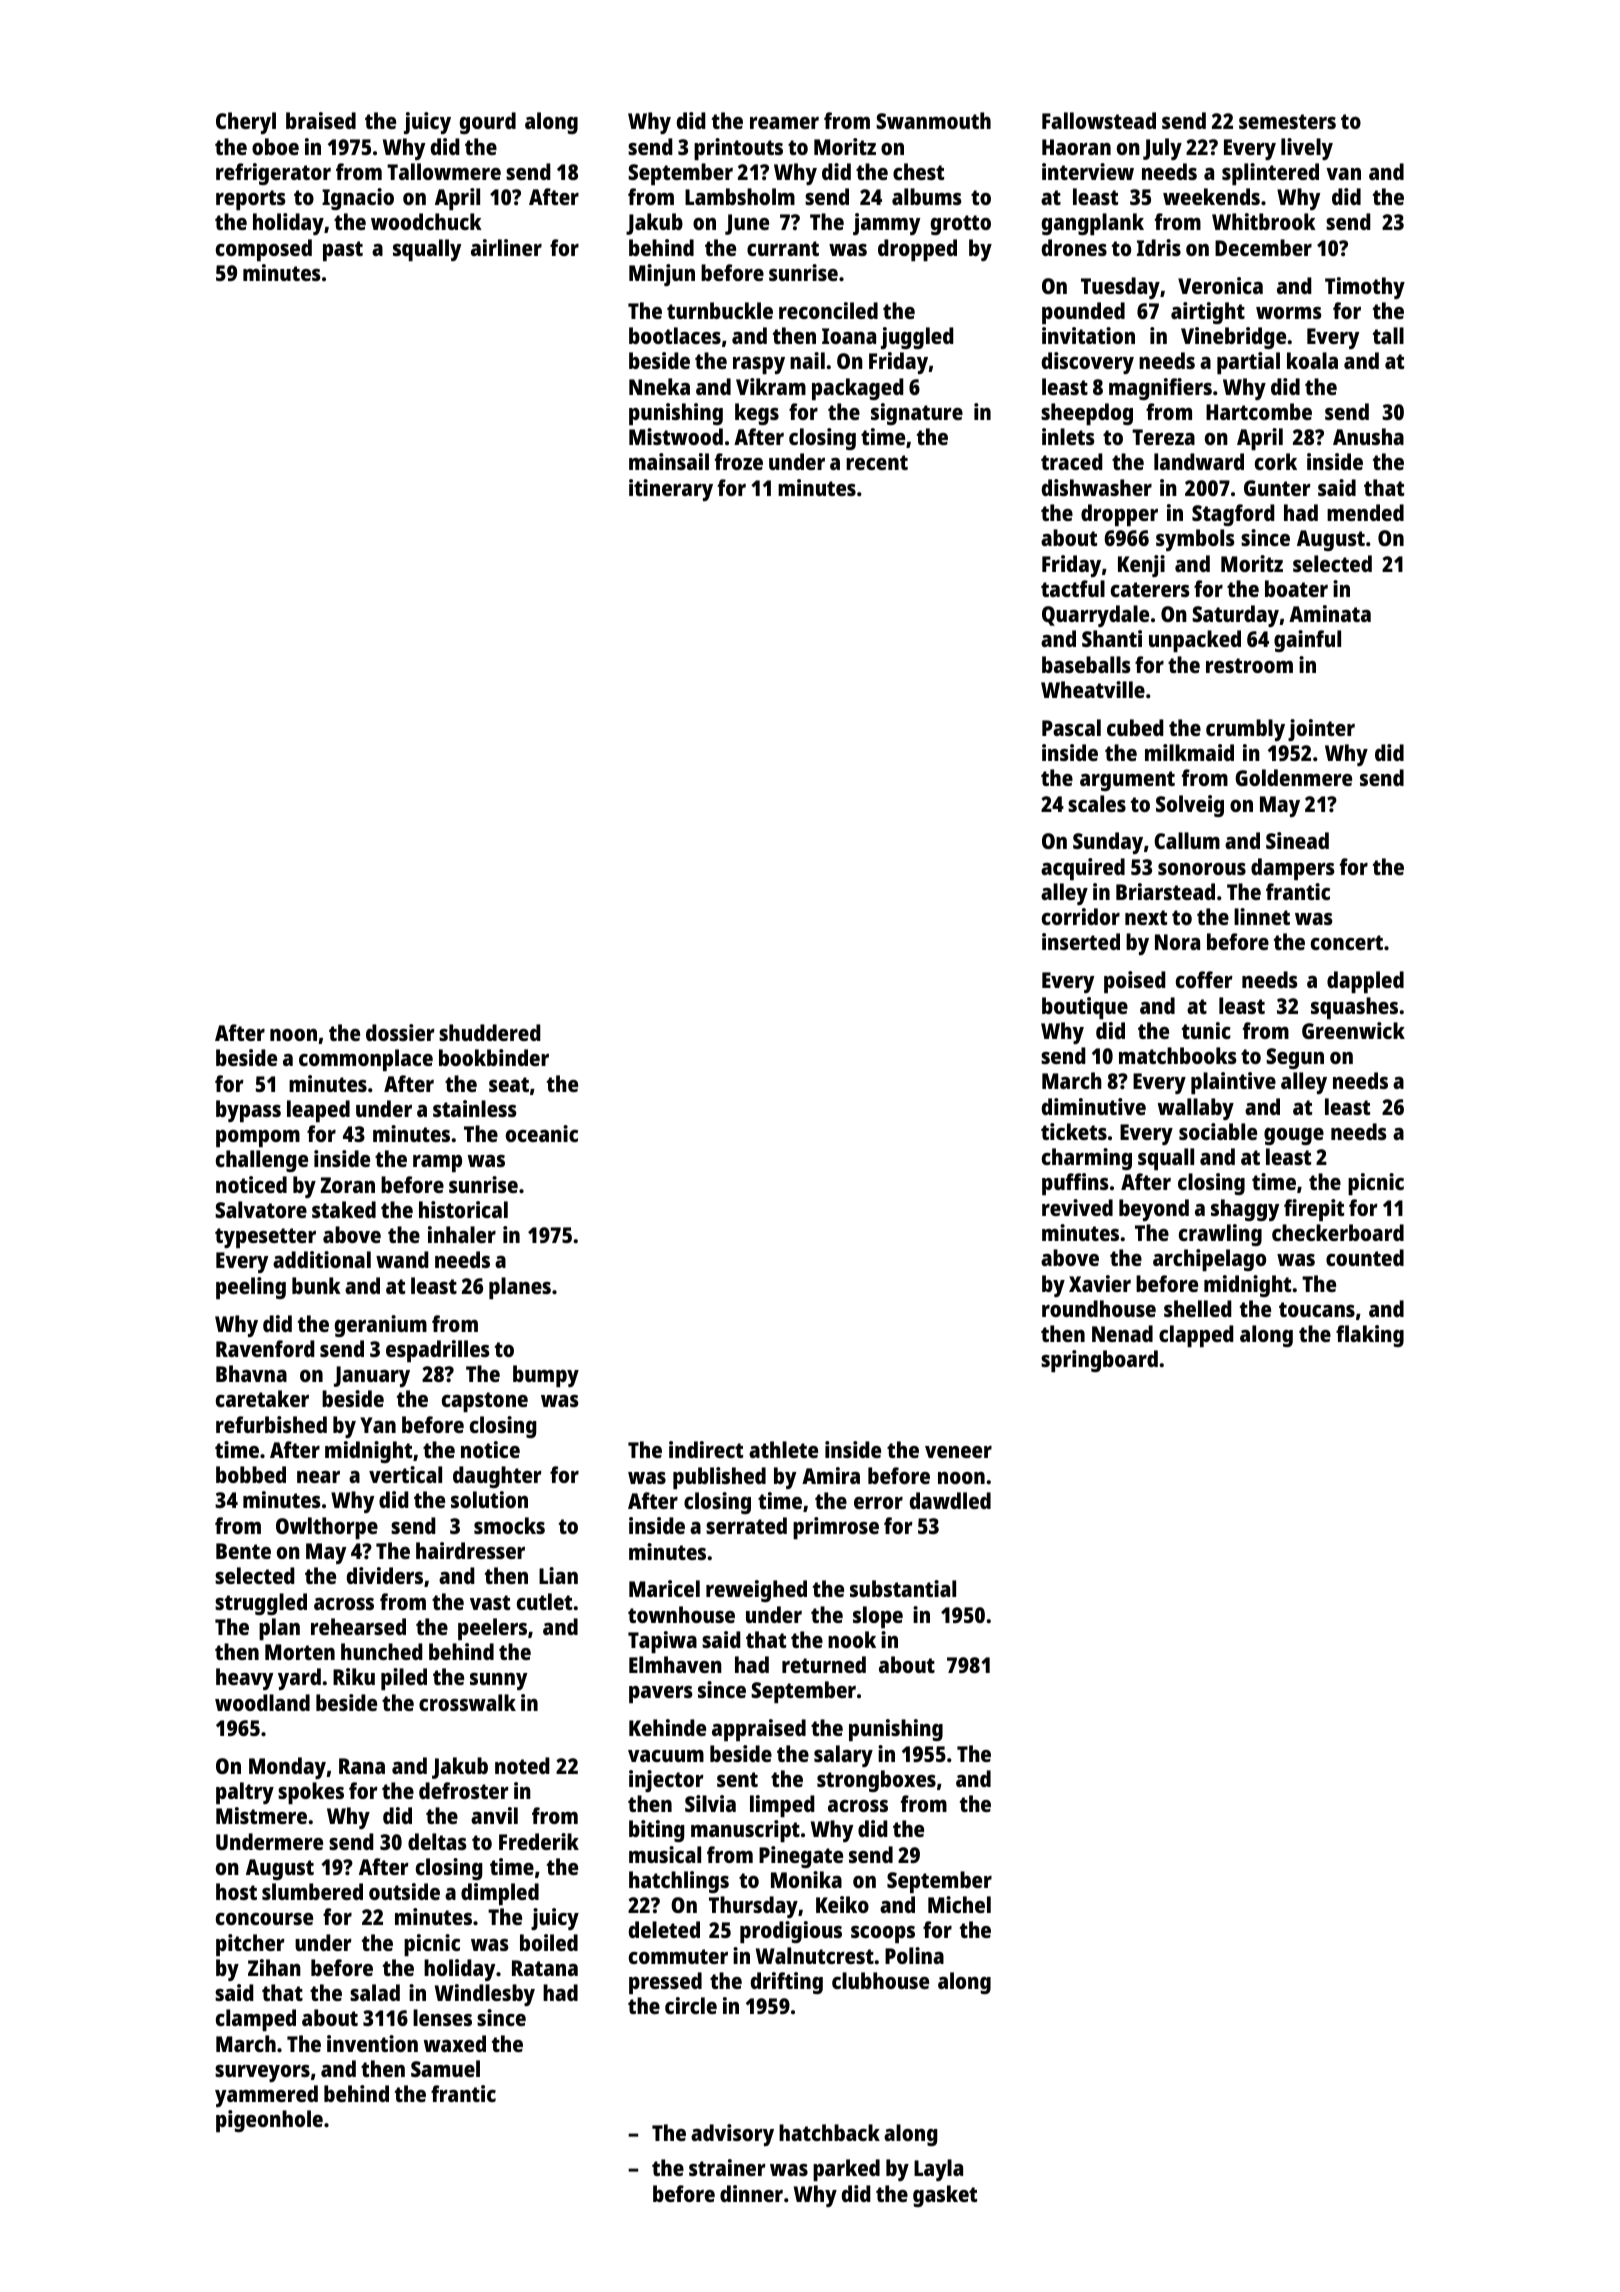 The height and width of the screenshot is (2292, 1620). I want to click on past, so click(343, 251).
